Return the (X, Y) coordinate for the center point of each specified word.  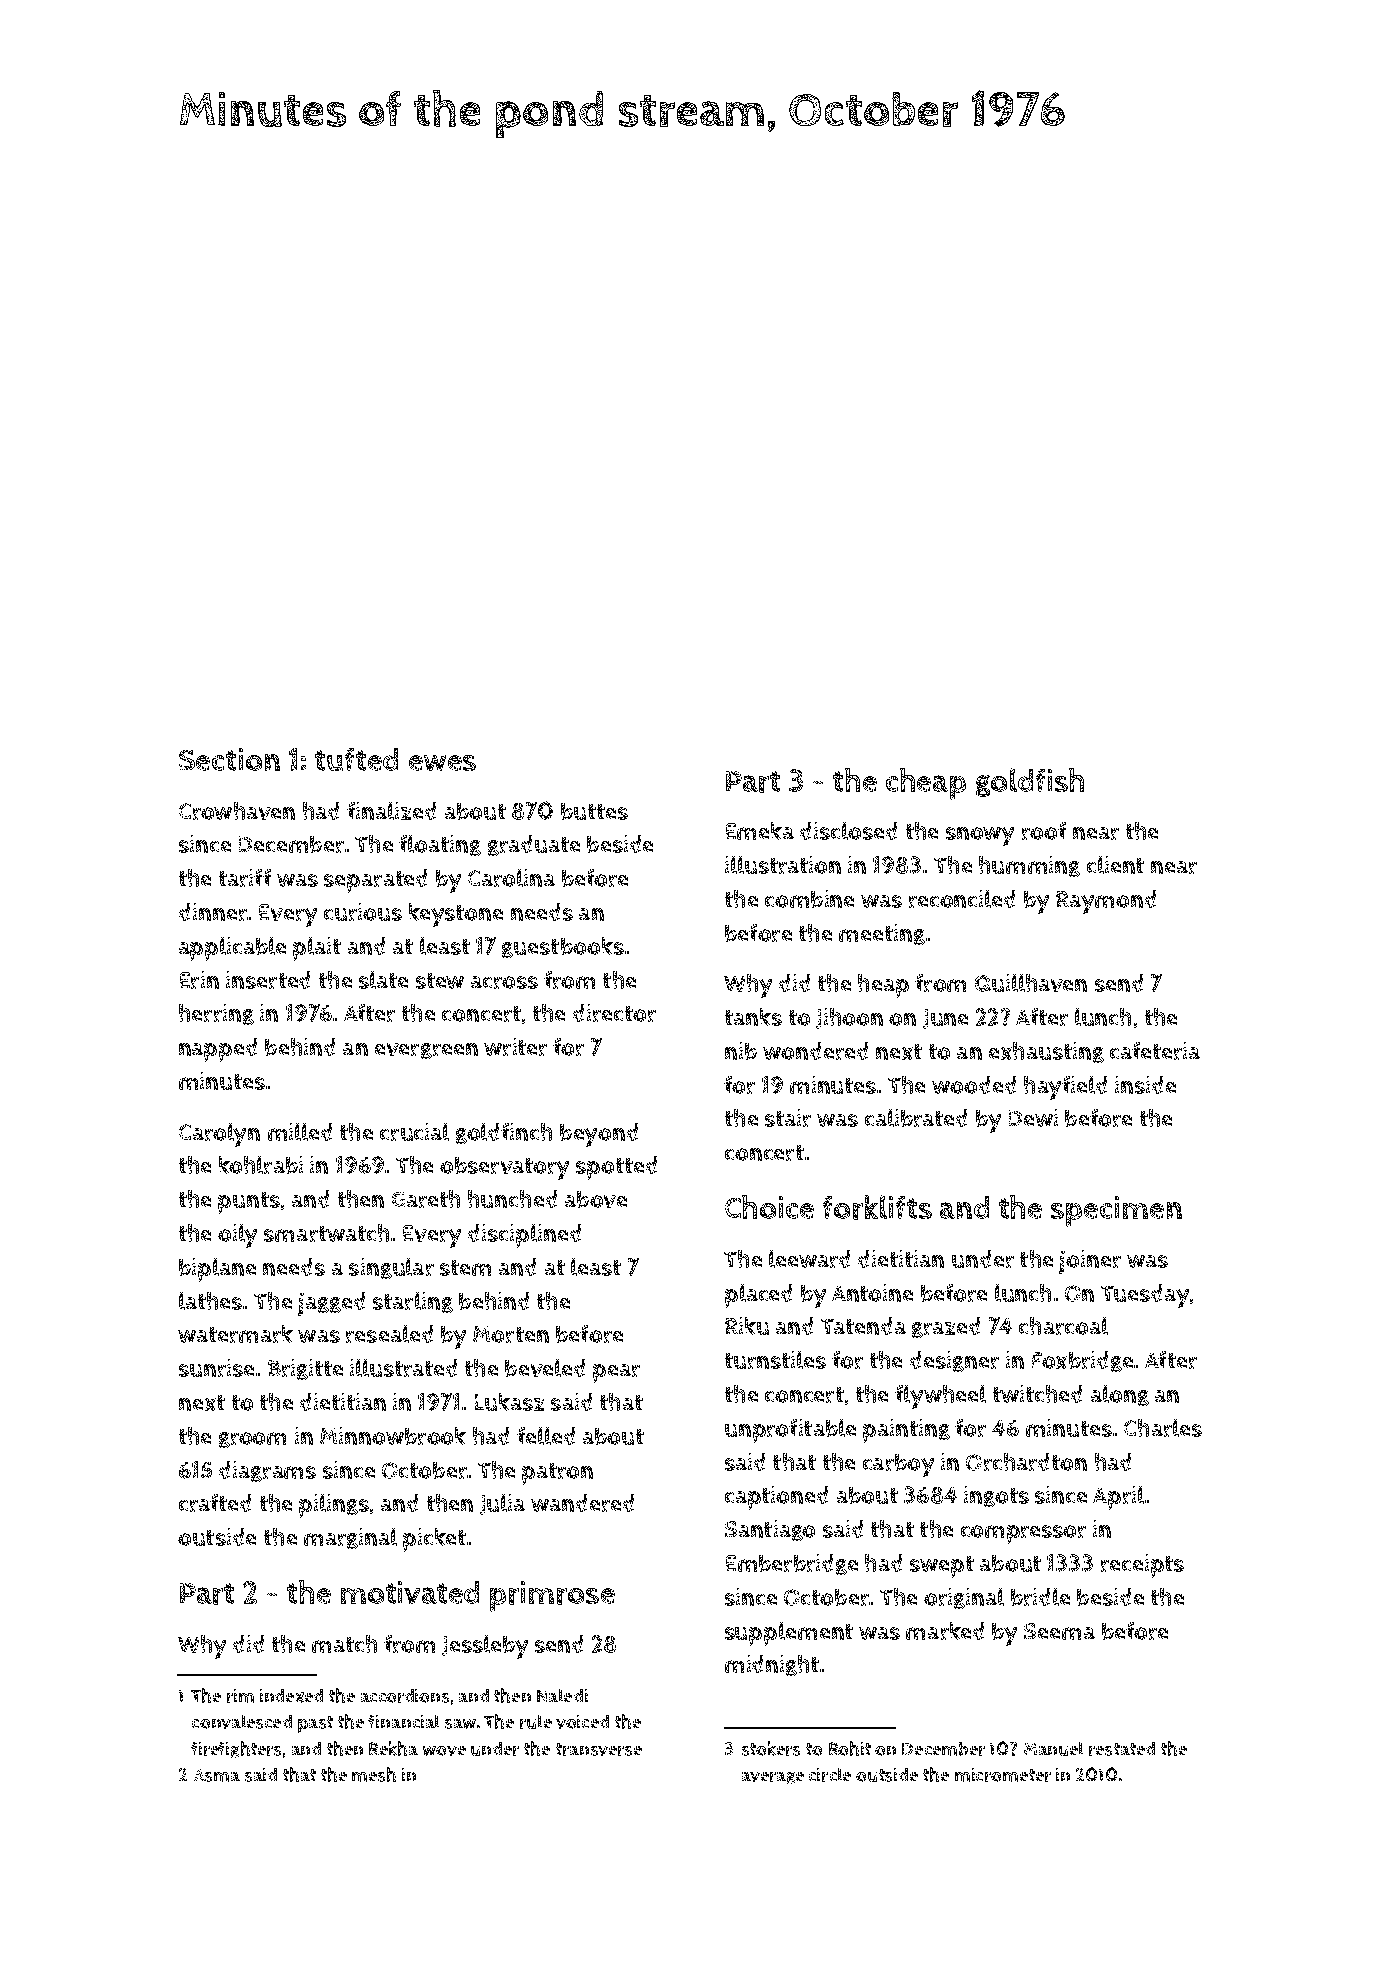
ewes (442, 763)
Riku (747, 1326)
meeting (882, 934)
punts (249, 1203)
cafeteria (1155, 1051)
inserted (268, 980)
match (344, 1644)
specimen (1116, 1211)
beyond (599, 1135)
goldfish (1030, 782)
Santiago (770, 1530)
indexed (291, 1696)
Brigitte (305, 1369)
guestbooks (563, 947)
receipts (1142, 1566)
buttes (594, 811)
